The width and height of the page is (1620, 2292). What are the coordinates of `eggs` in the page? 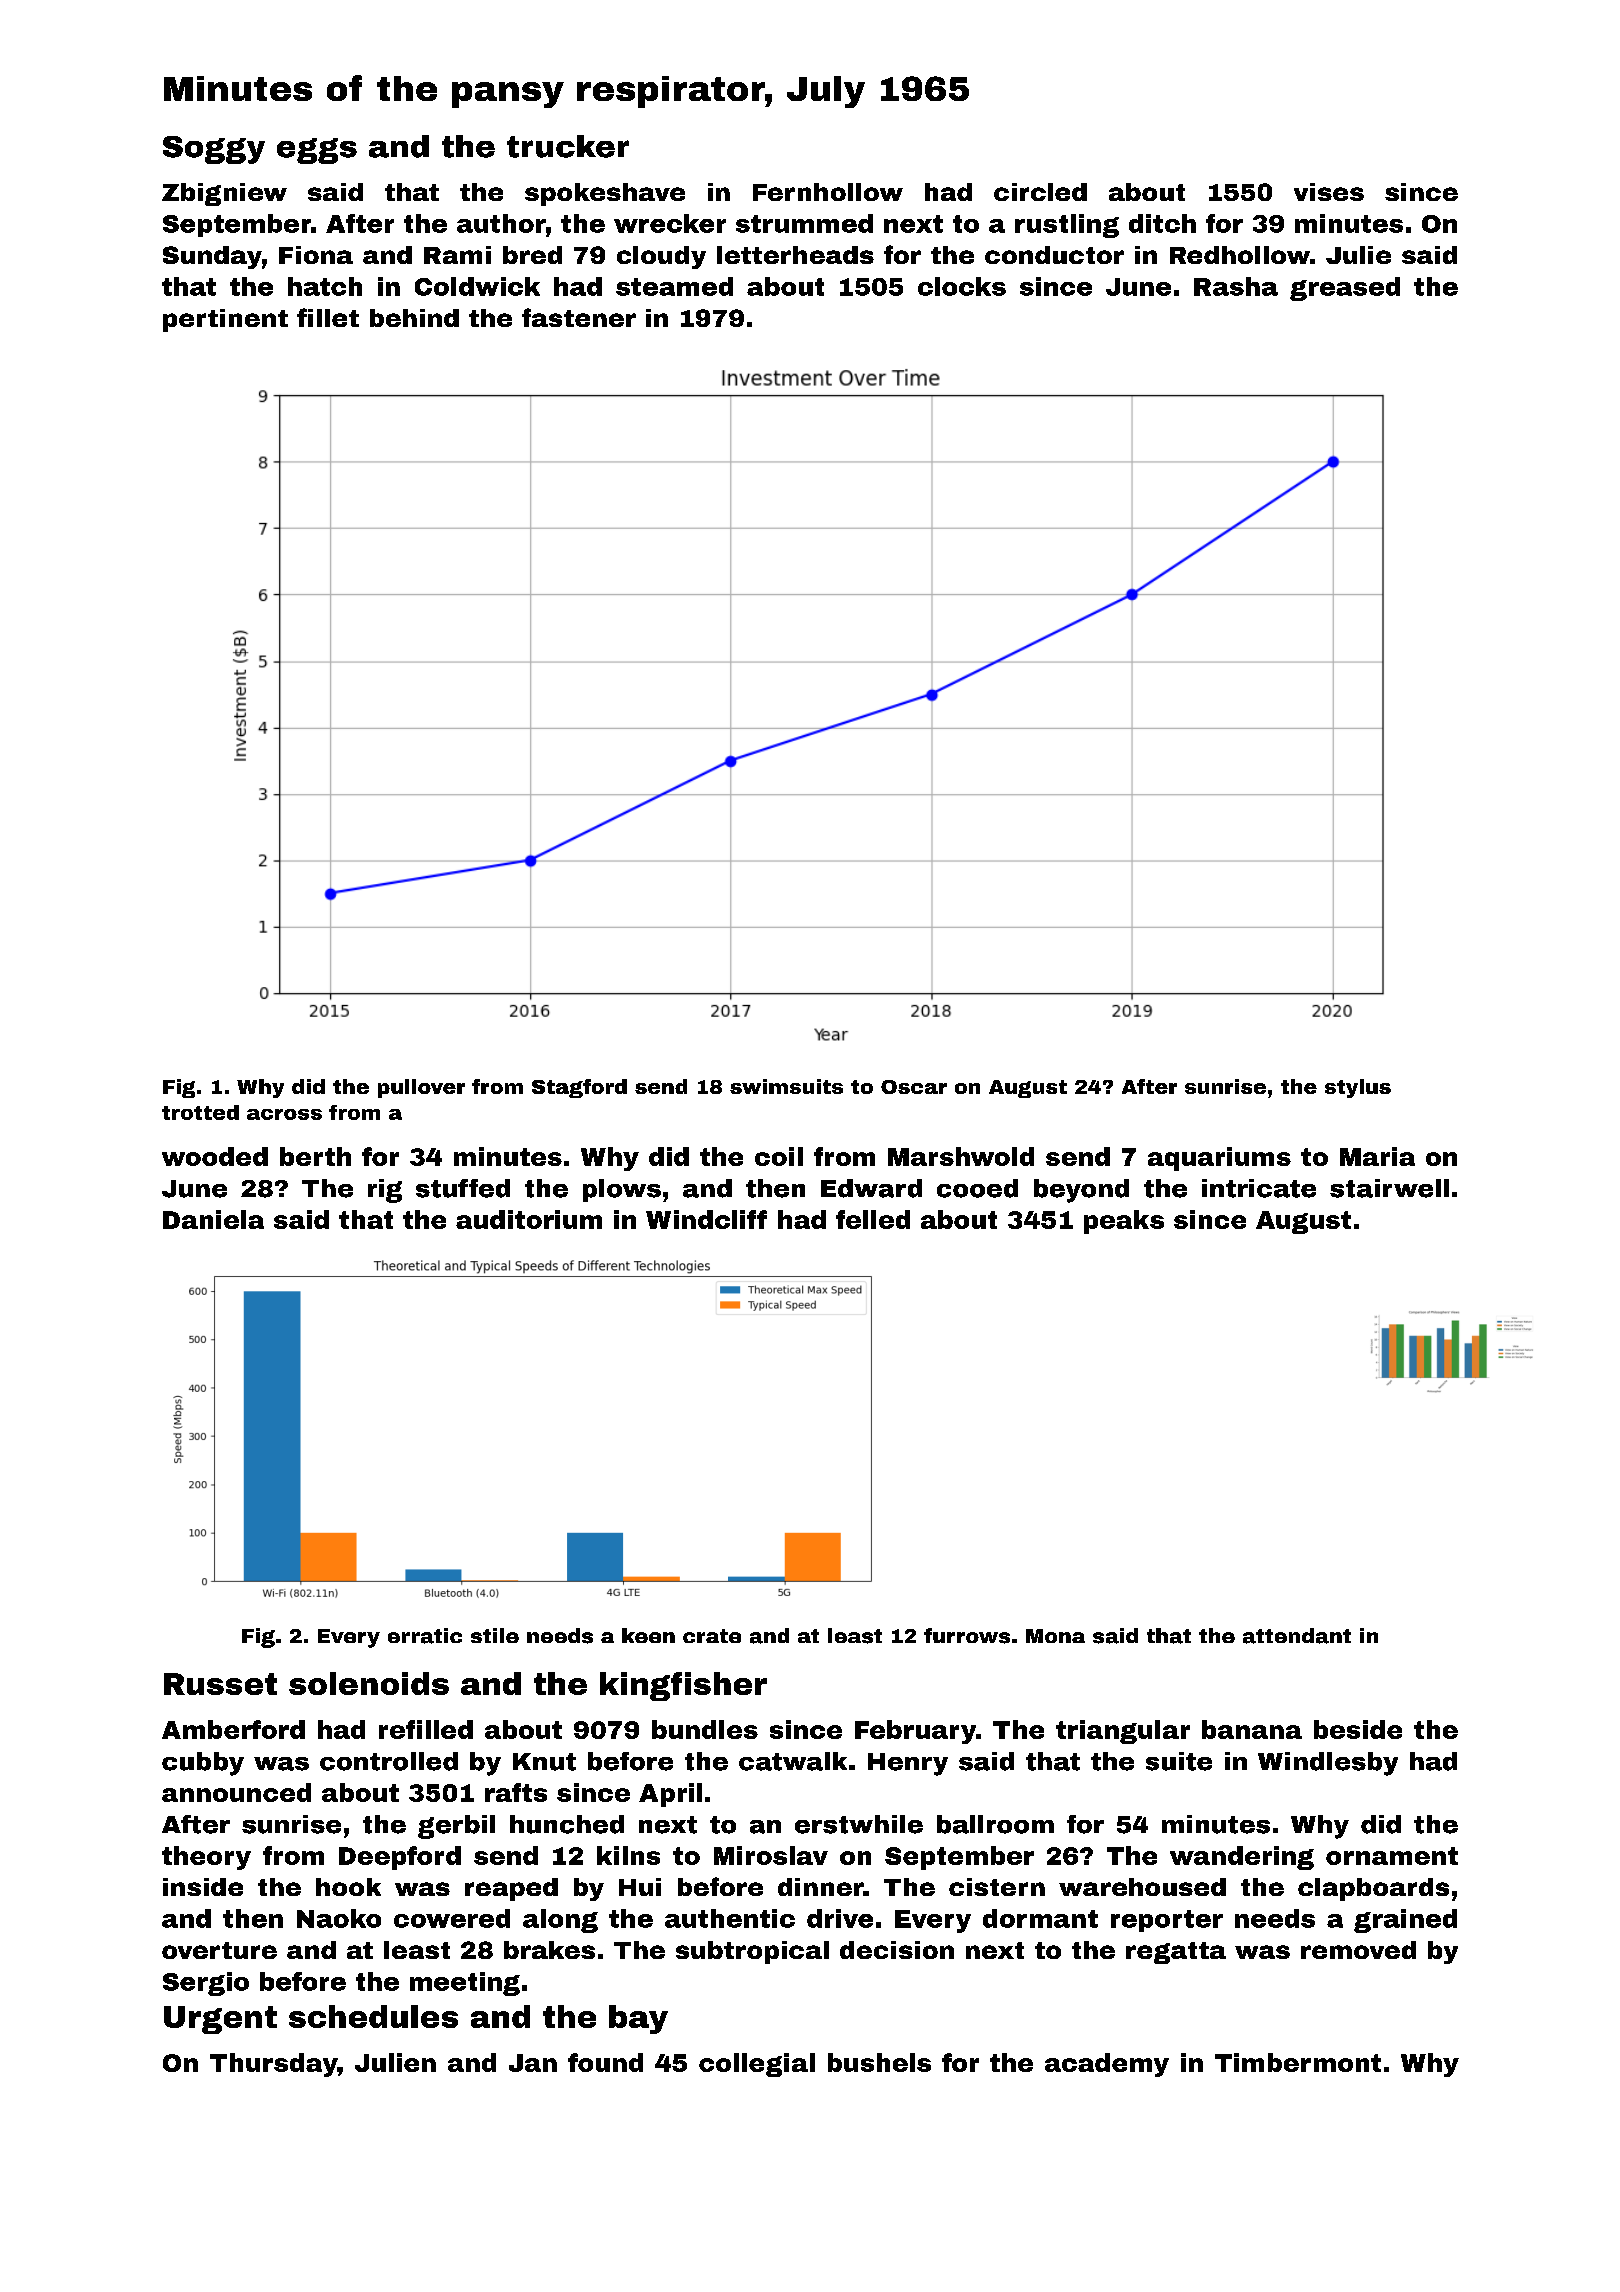 It's located at (317, 151).
